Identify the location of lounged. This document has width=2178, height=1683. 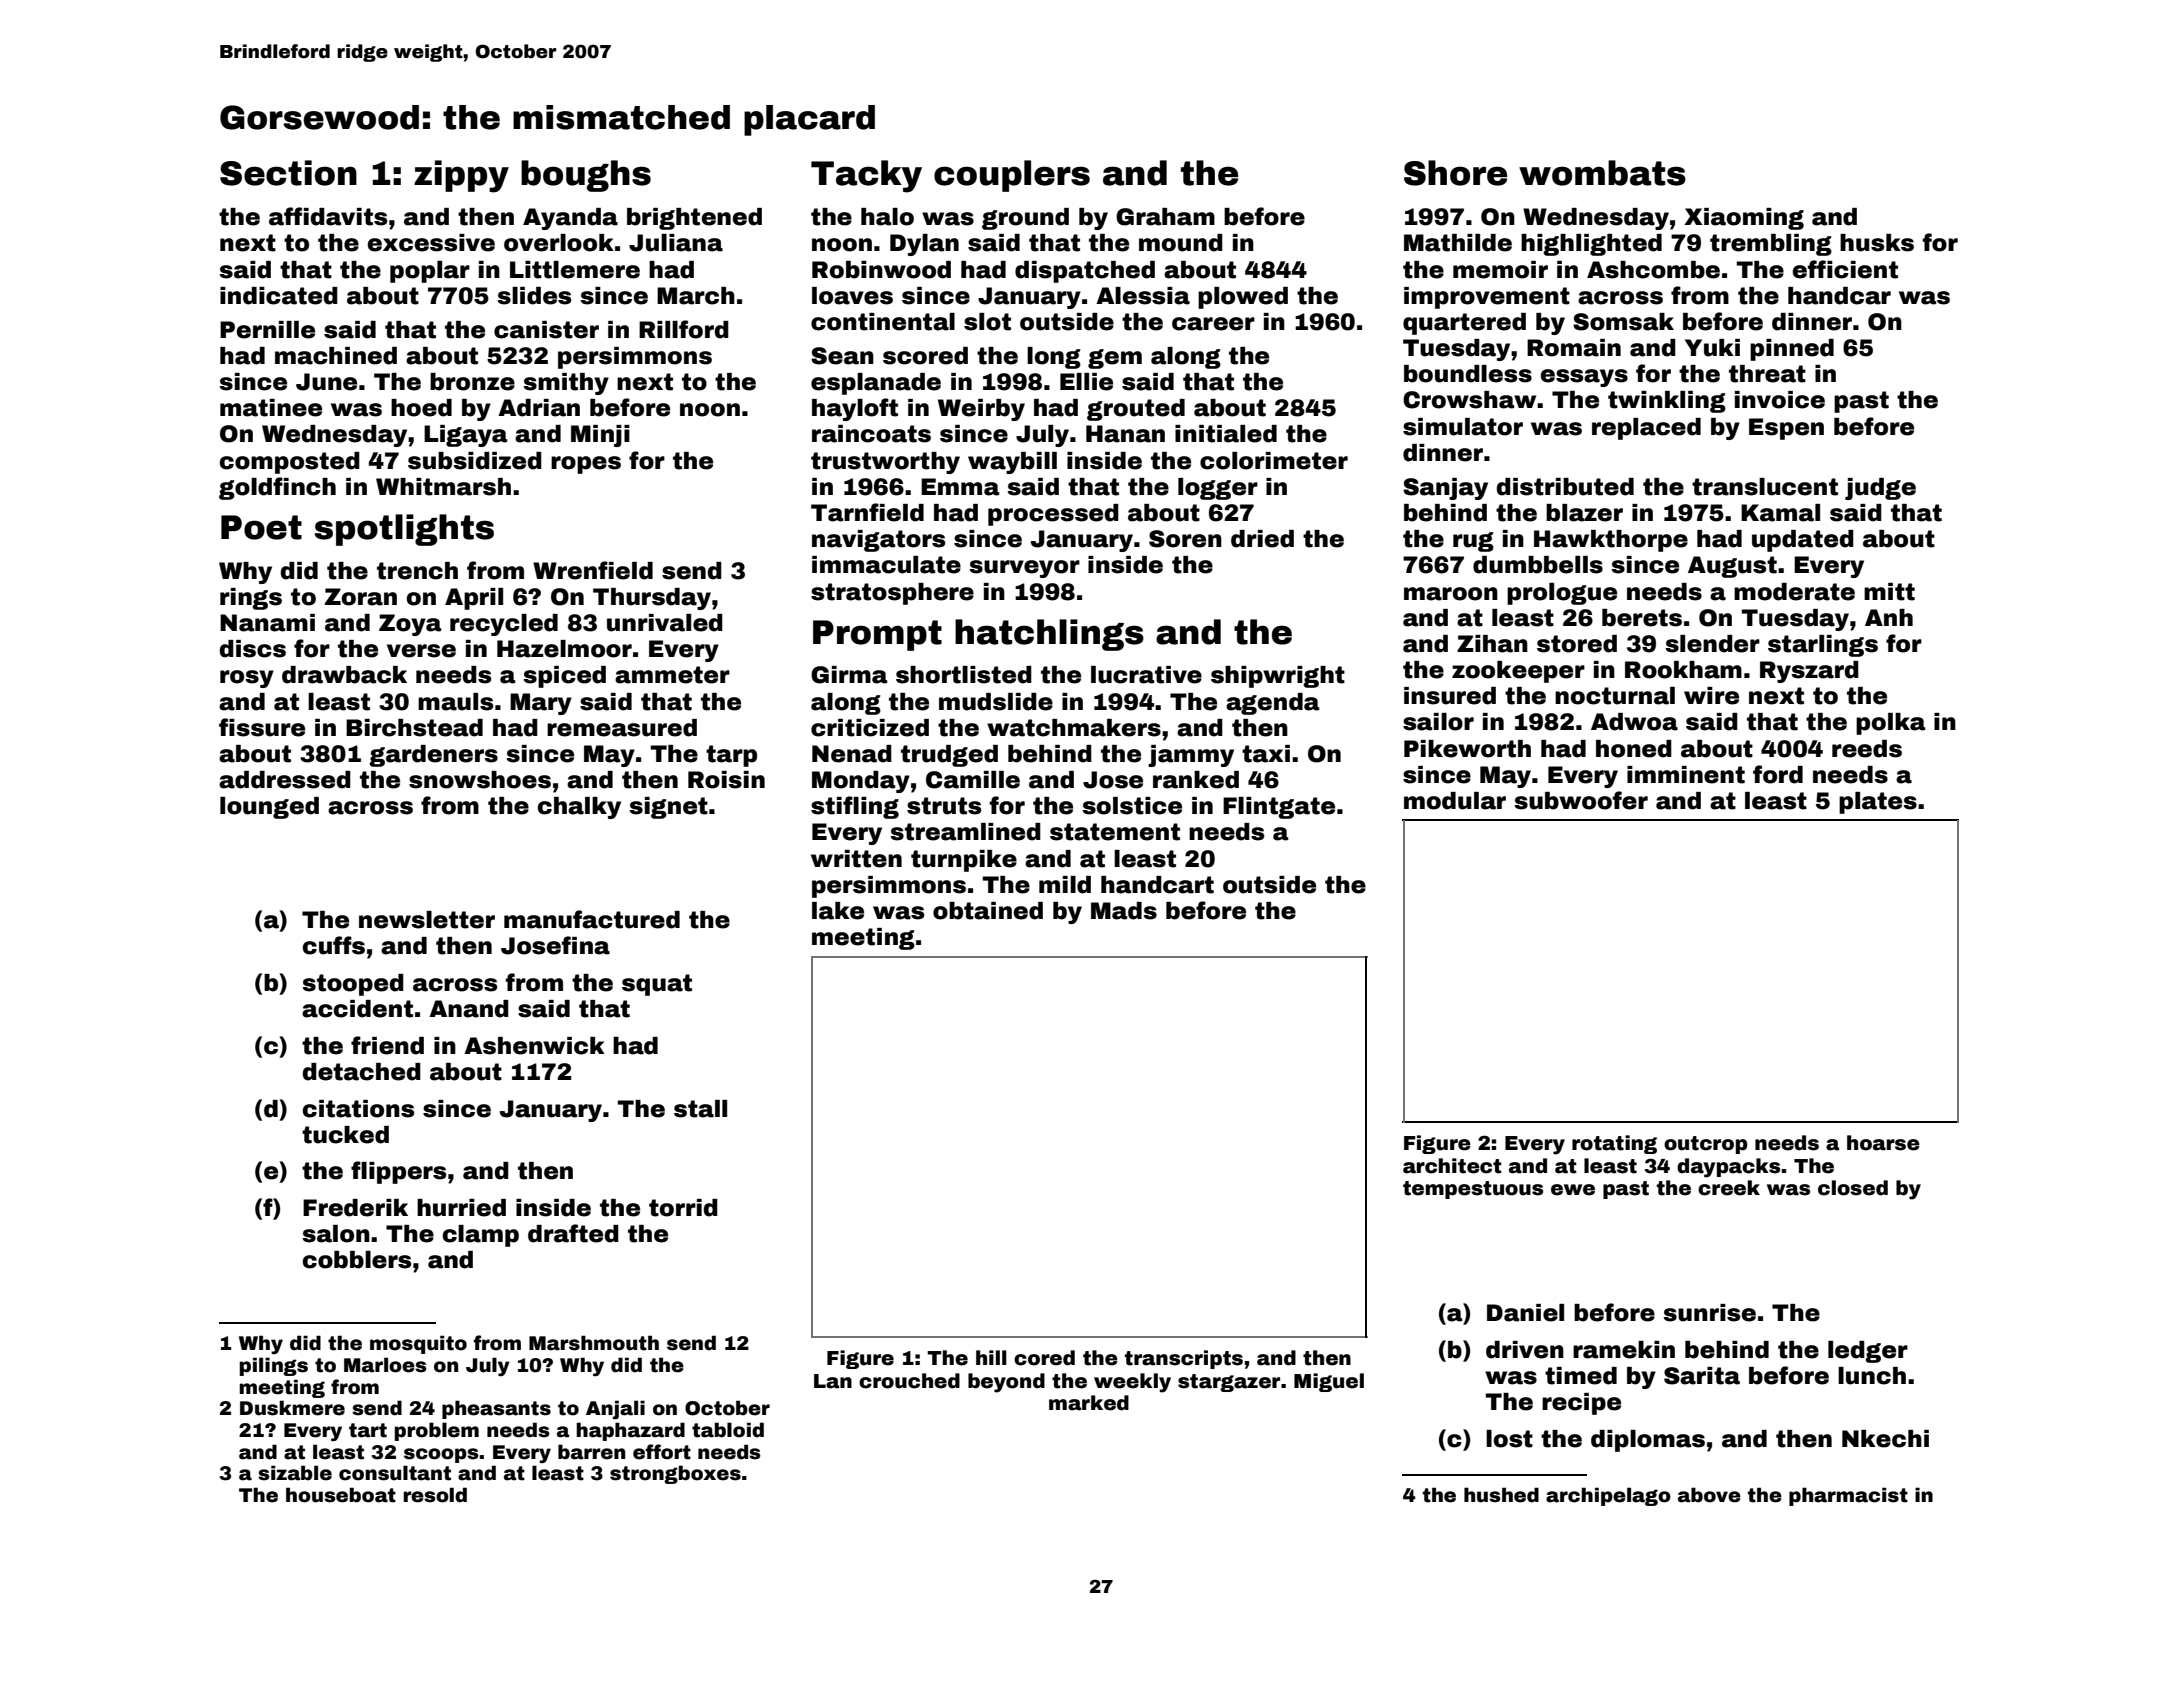
(269, 808).
